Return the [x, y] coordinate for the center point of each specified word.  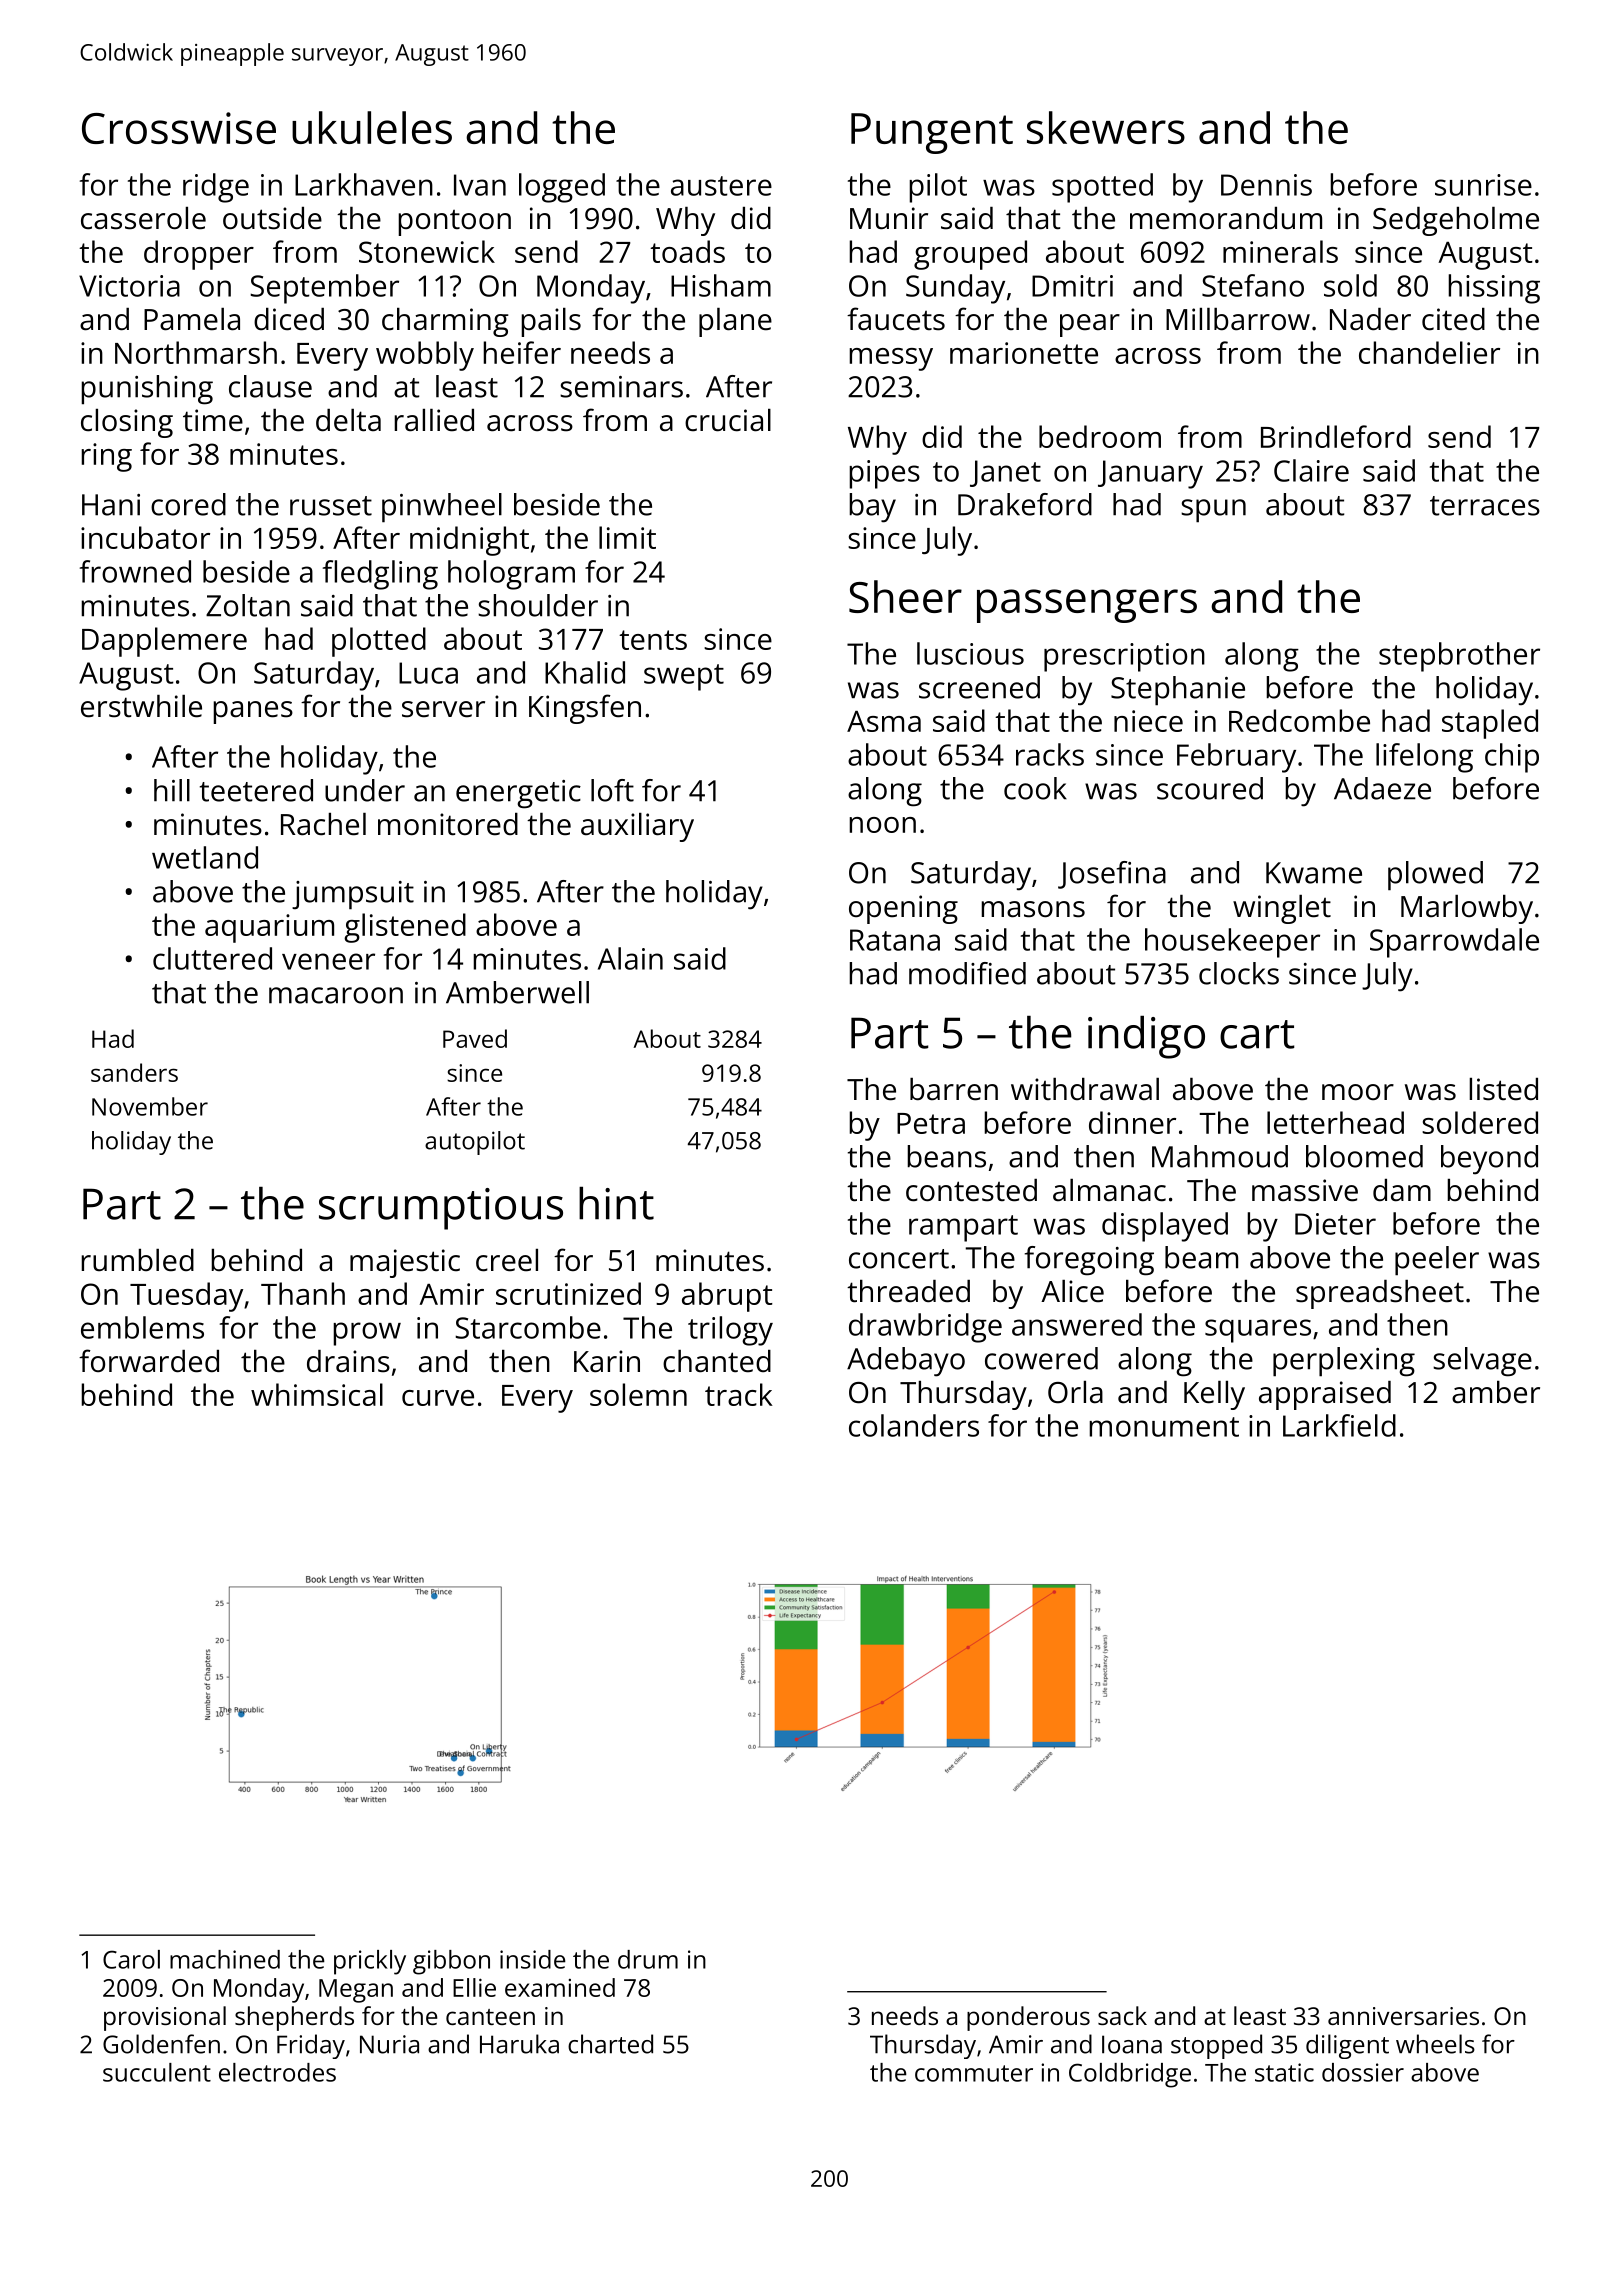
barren [954, 1089]
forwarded [149, 1361]
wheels [1435, 2044]
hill [172, 790]
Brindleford [1336, 436]
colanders [914, 1425]
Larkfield [1339, 1425]
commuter [974, 2073]
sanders [134, 1072]
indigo [1146, 1037]
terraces [1485, 506]
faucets [896, 319]
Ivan [480, 185]
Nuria [389, 2044]
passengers [1087, 606]
